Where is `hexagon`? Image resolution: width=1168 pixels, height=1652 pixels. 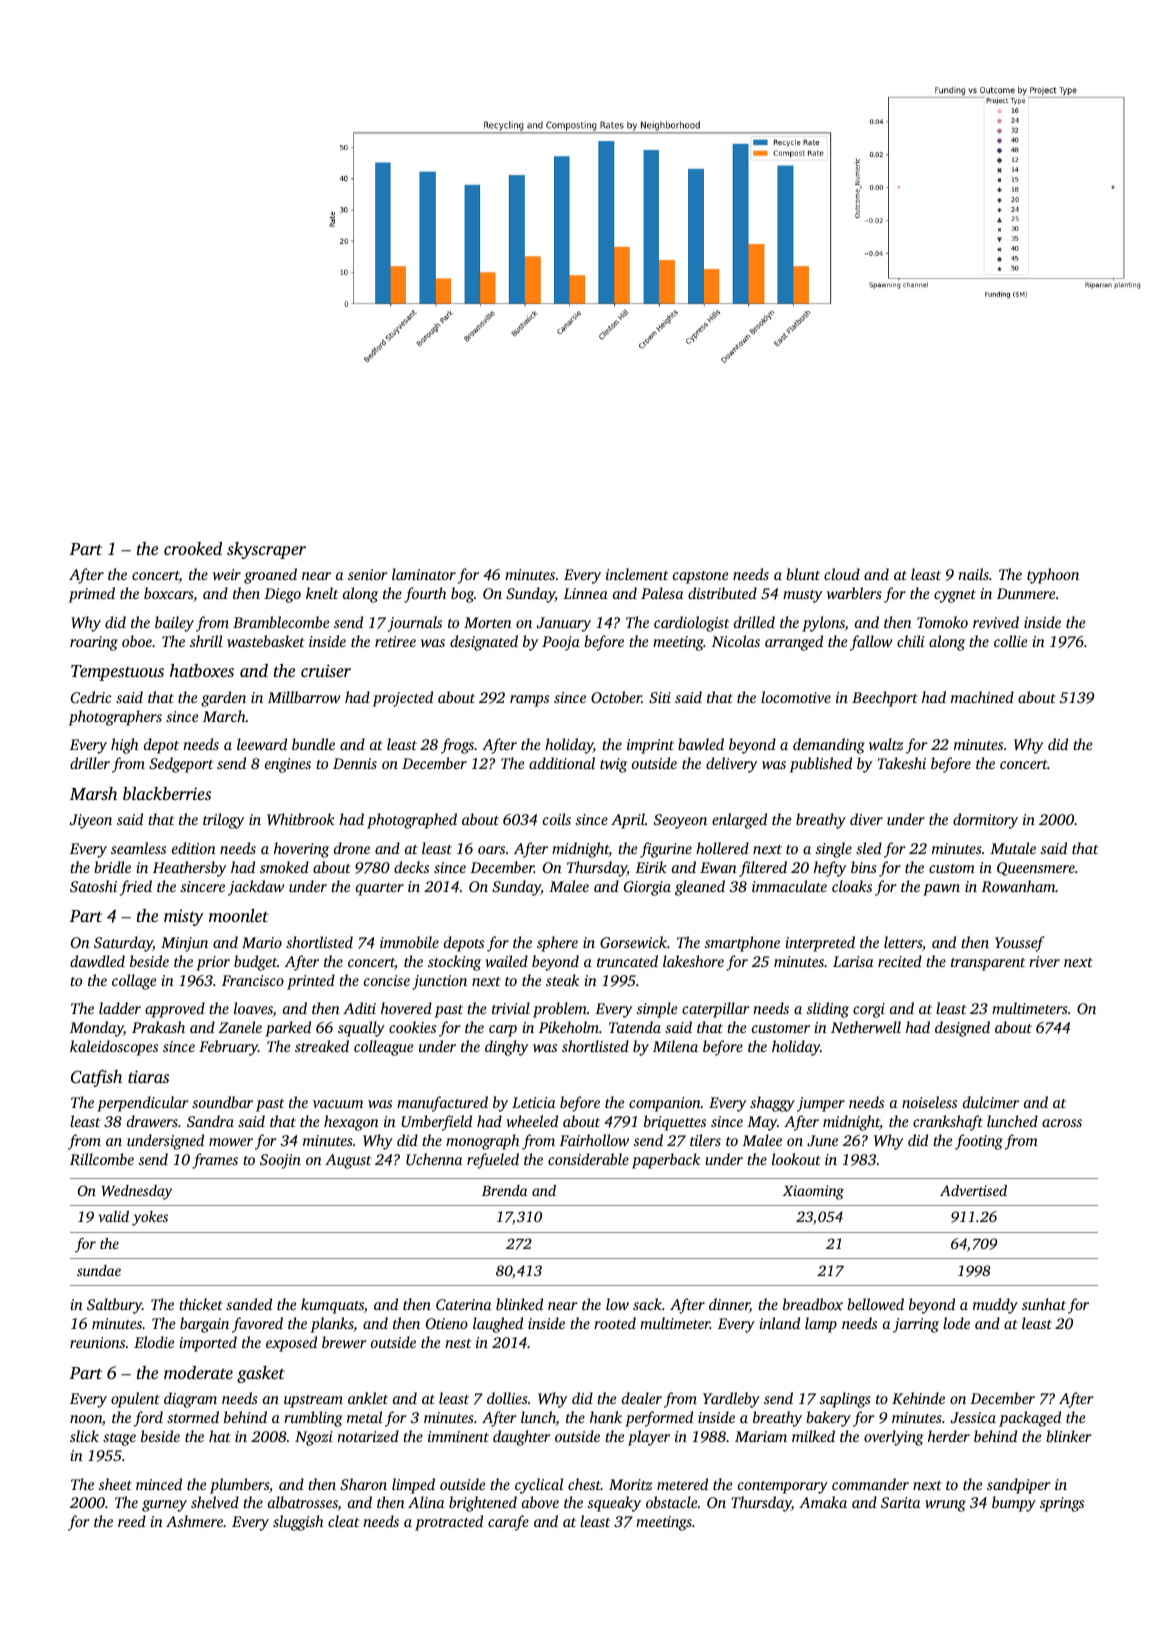 hexagon is located at coordinates (351, 1123).
